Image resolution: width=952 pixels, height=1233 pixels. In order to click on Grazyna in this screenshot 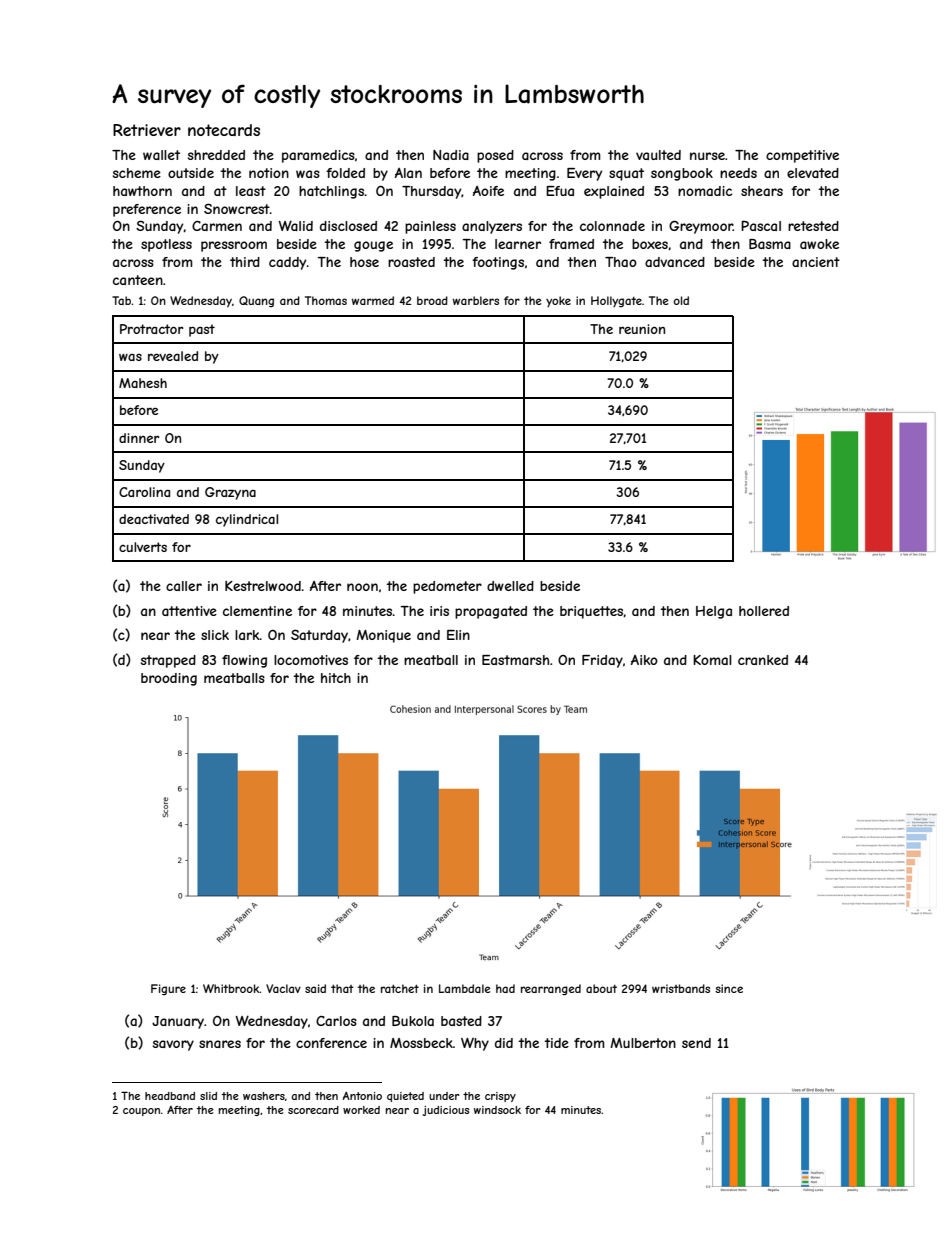, I will do `click(230, 493)`.
